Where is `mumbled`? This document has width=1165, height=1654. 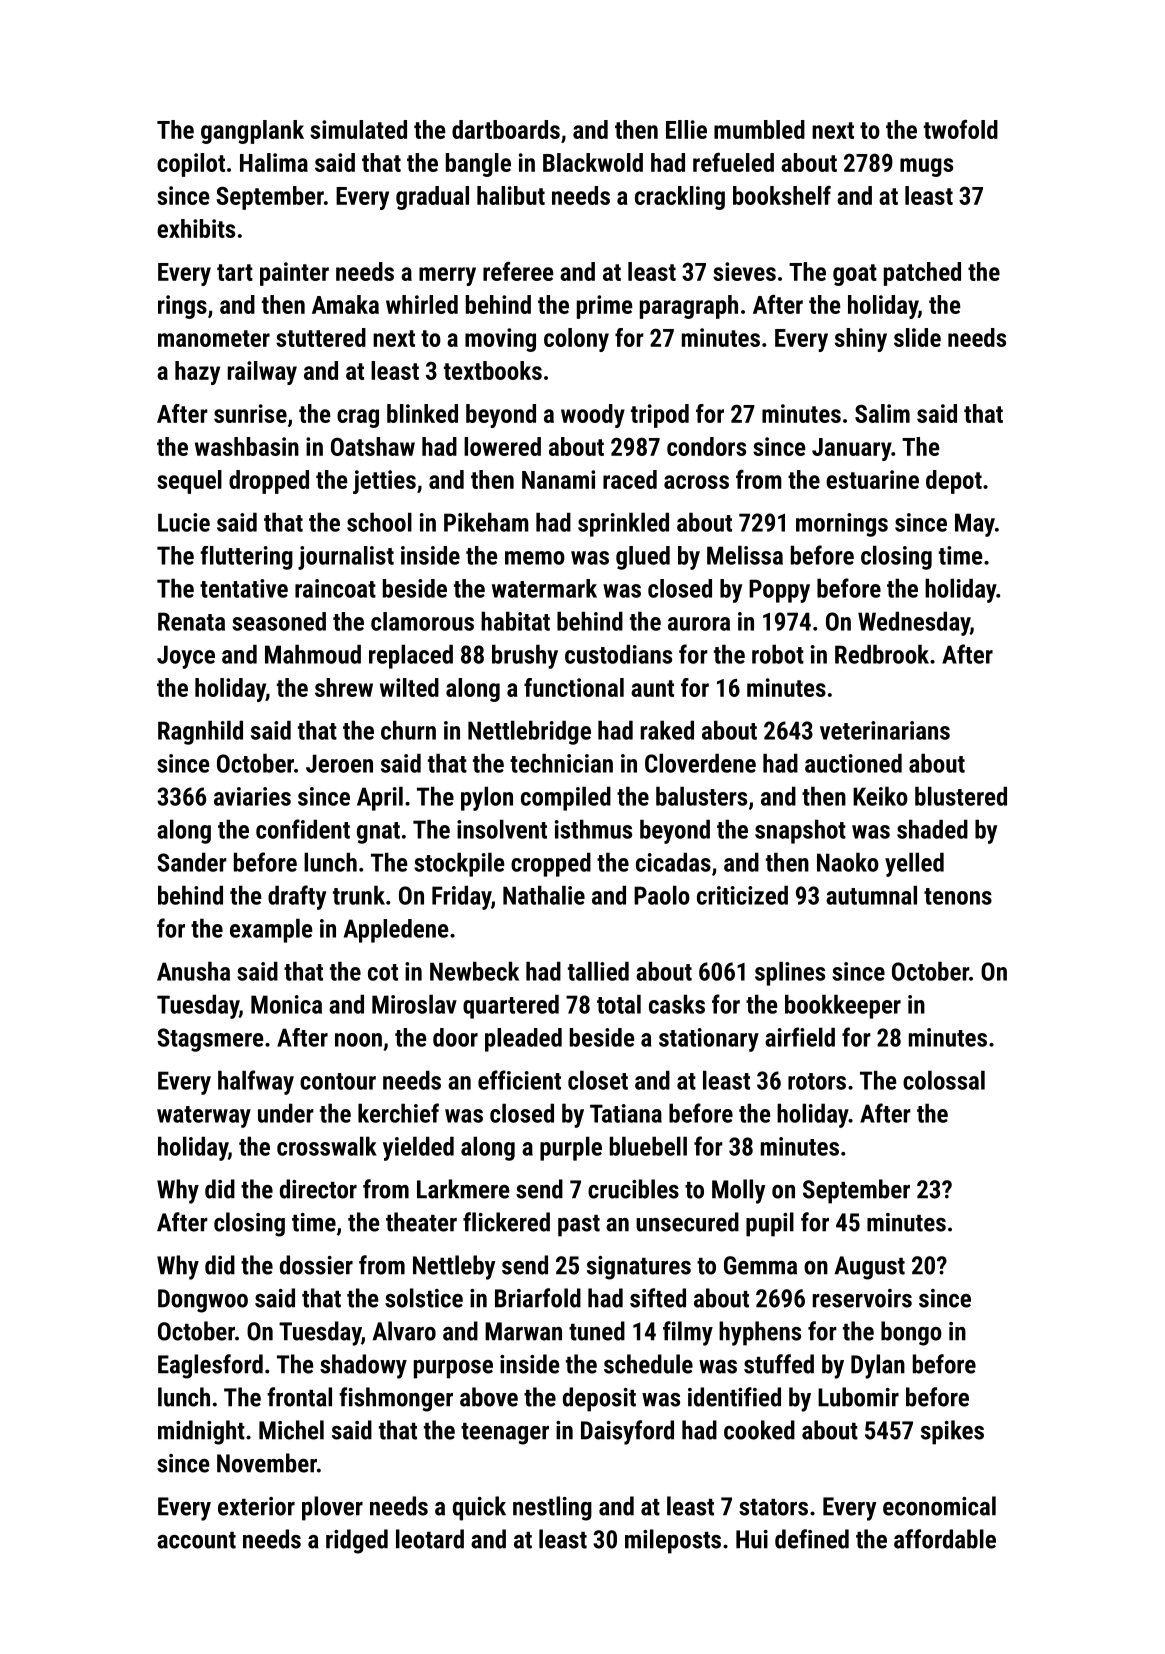 mumbled is located at coordinates (759, 129).
